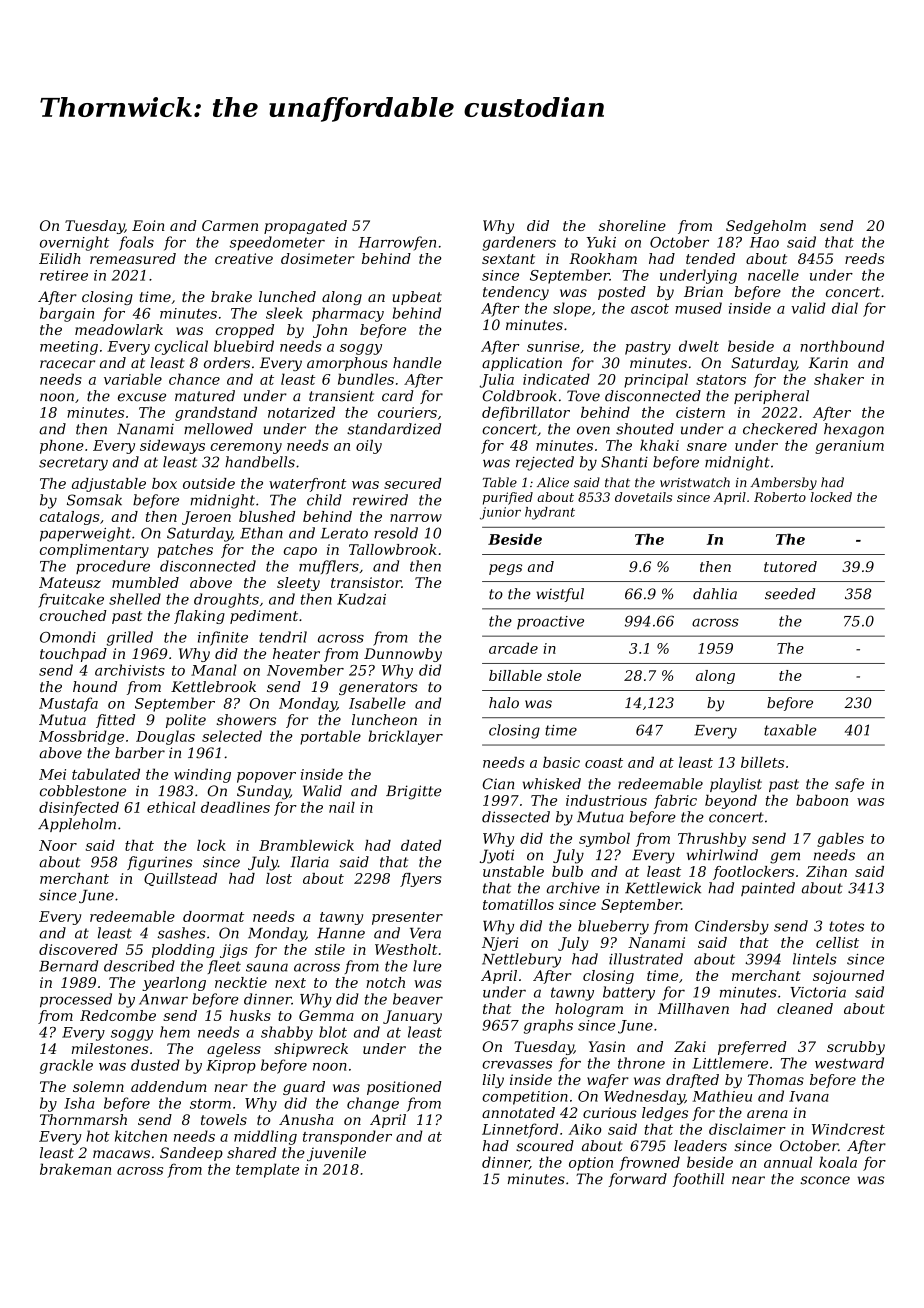 This document has height=1308, width=924. I want to click on Julia, so click(497, 380).
